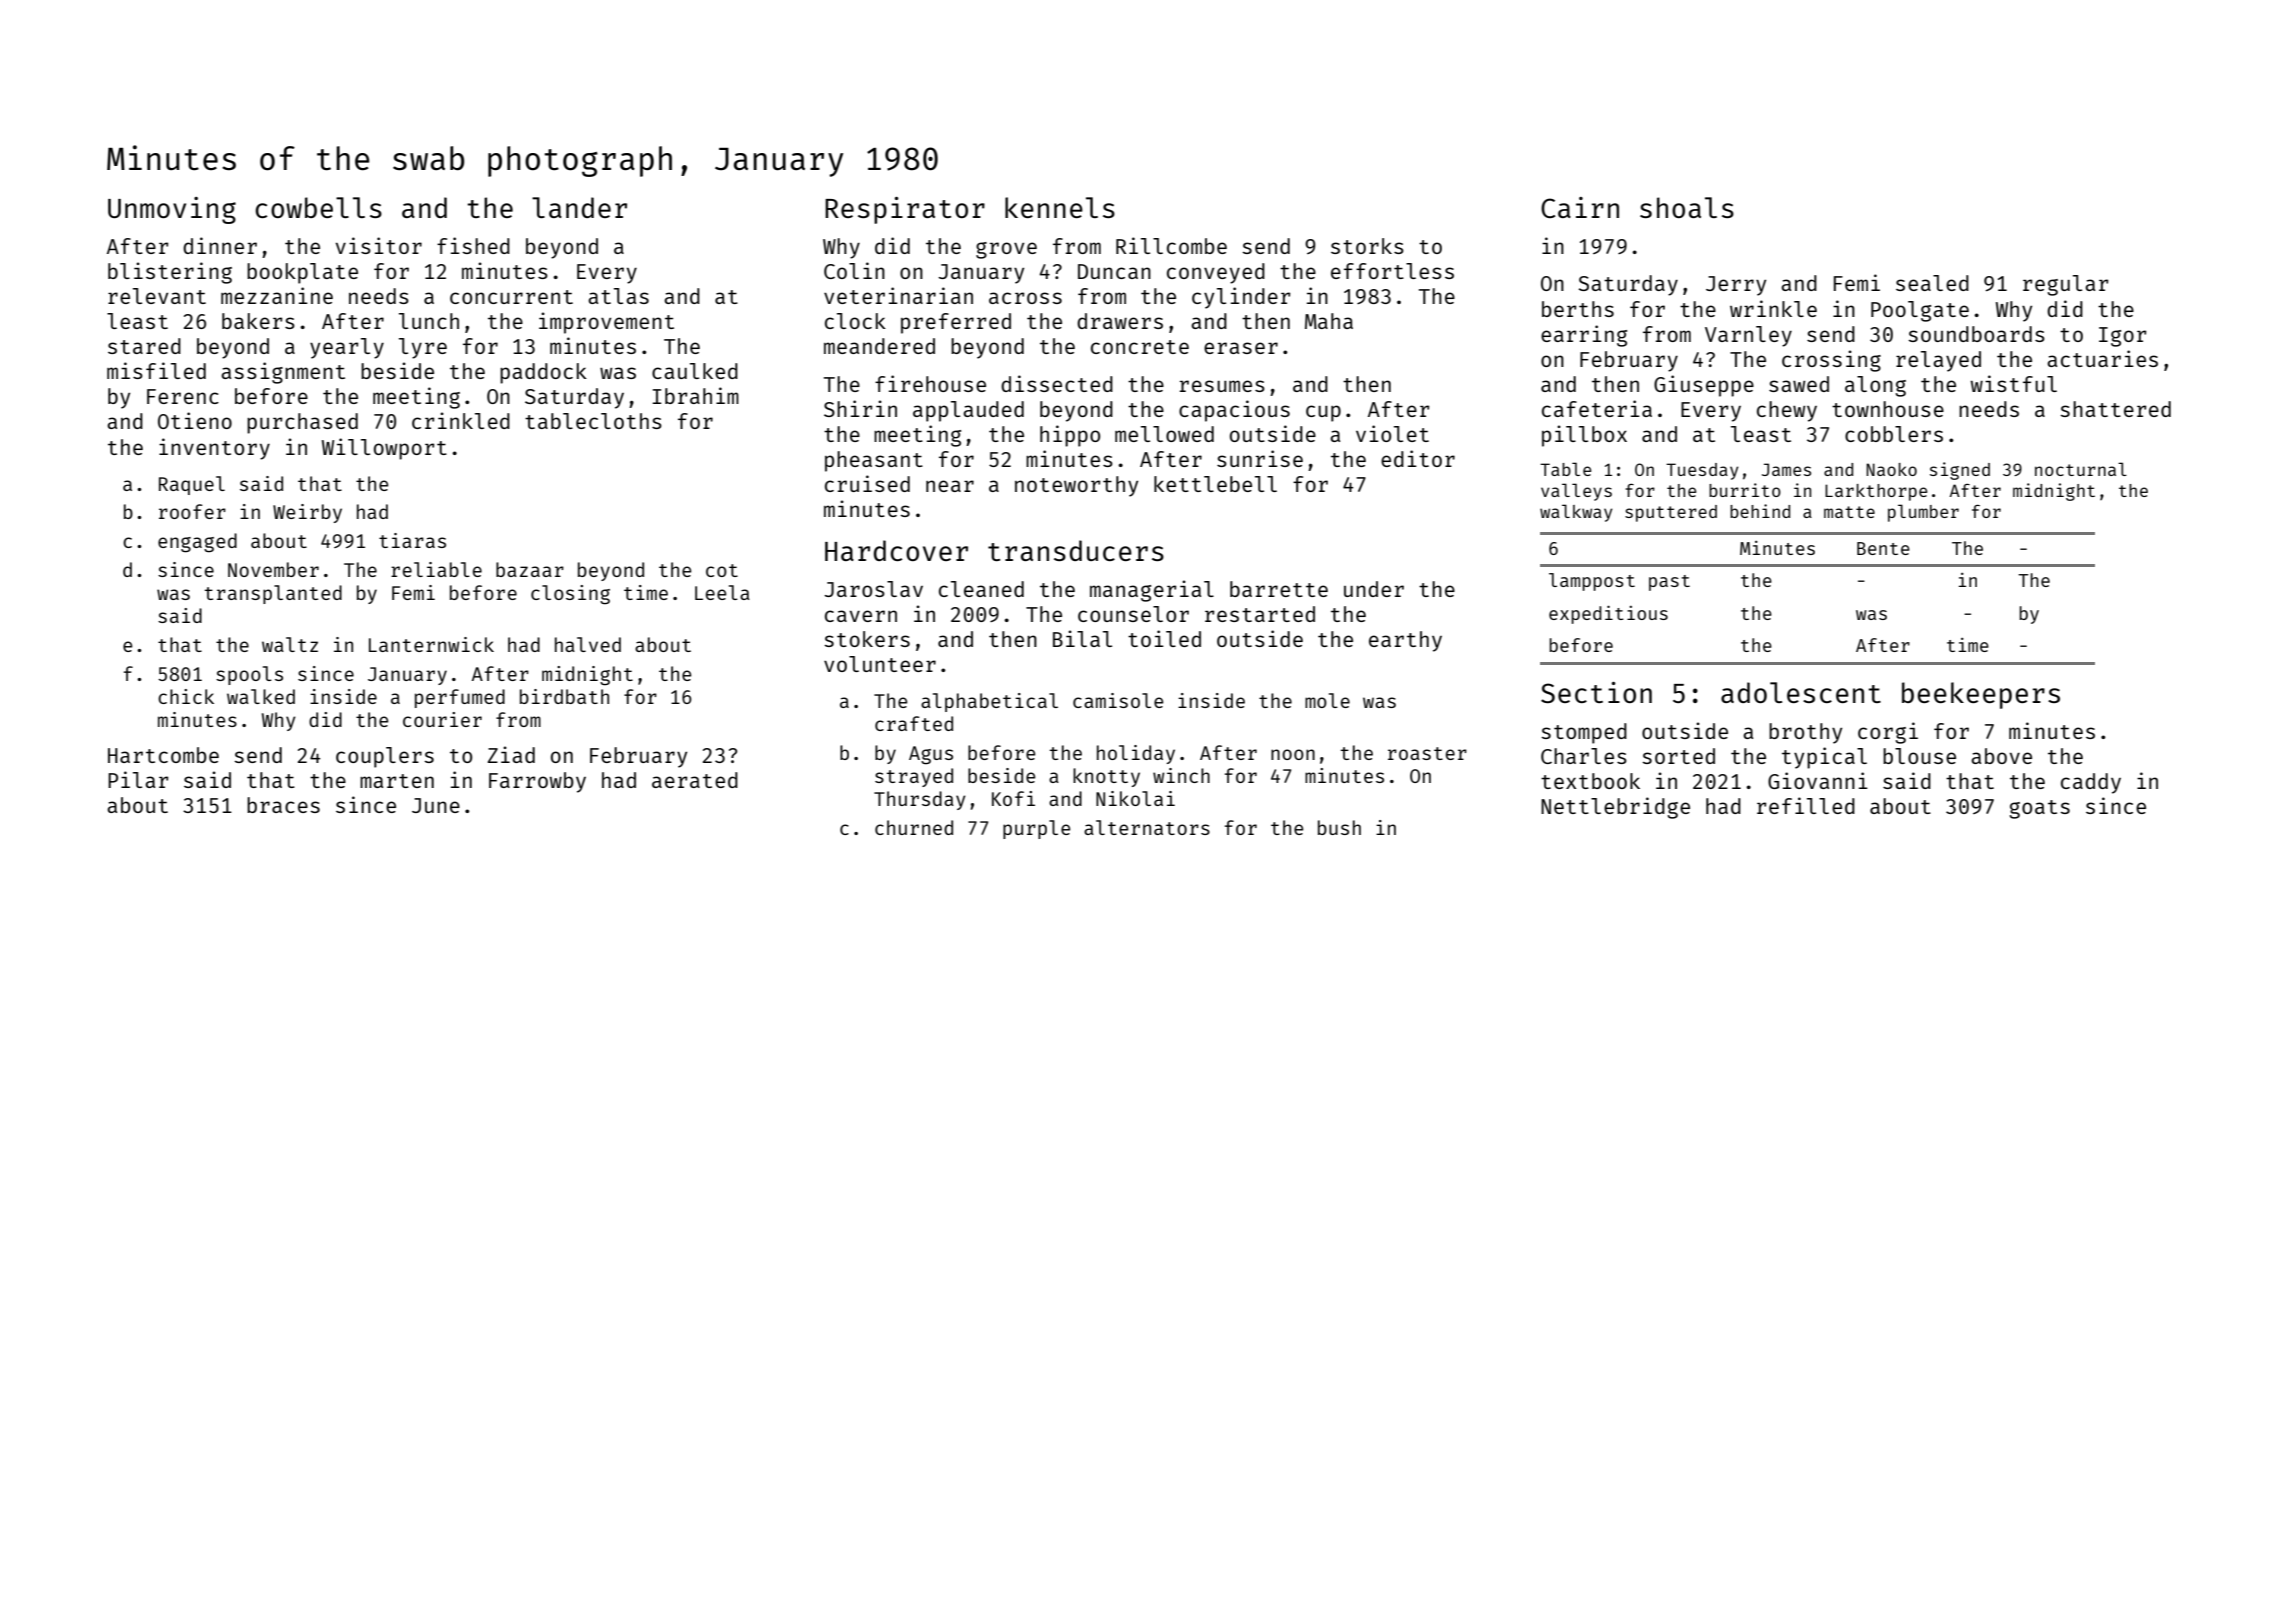 The image size is (2292, 1620). What do you see at coordinates (1932, 283) in the image?
I see `sealed` at bounding box center [1932, 283].
